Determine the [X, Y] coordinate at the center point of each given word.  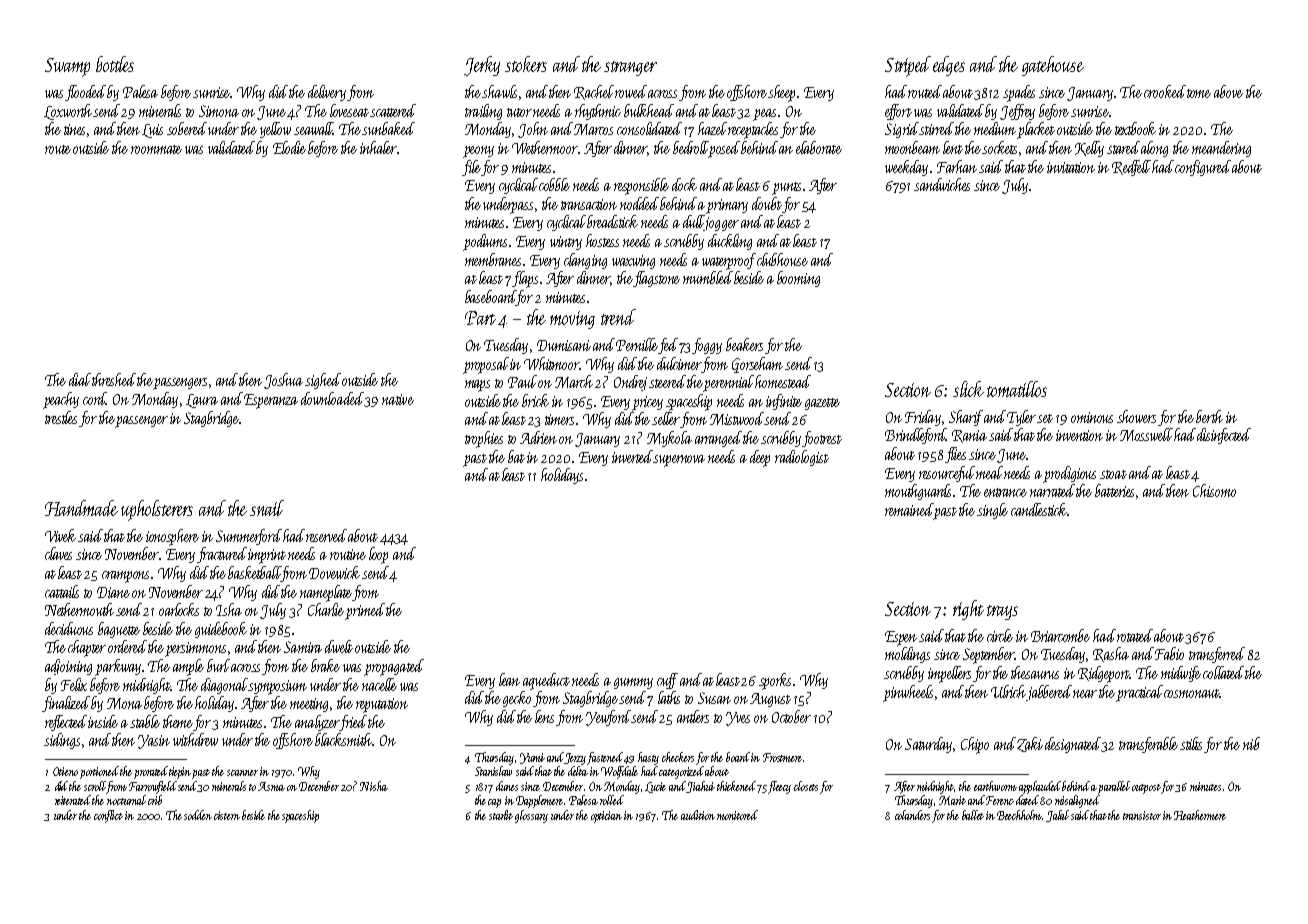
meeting [309, 705]
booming [798, 279]
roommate [156, 149]
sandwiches [942, 184]
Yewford [609, 718]
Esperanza [271, 401]
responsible [641, 186]
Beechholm [1020, 815]
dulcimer [679, 363]
